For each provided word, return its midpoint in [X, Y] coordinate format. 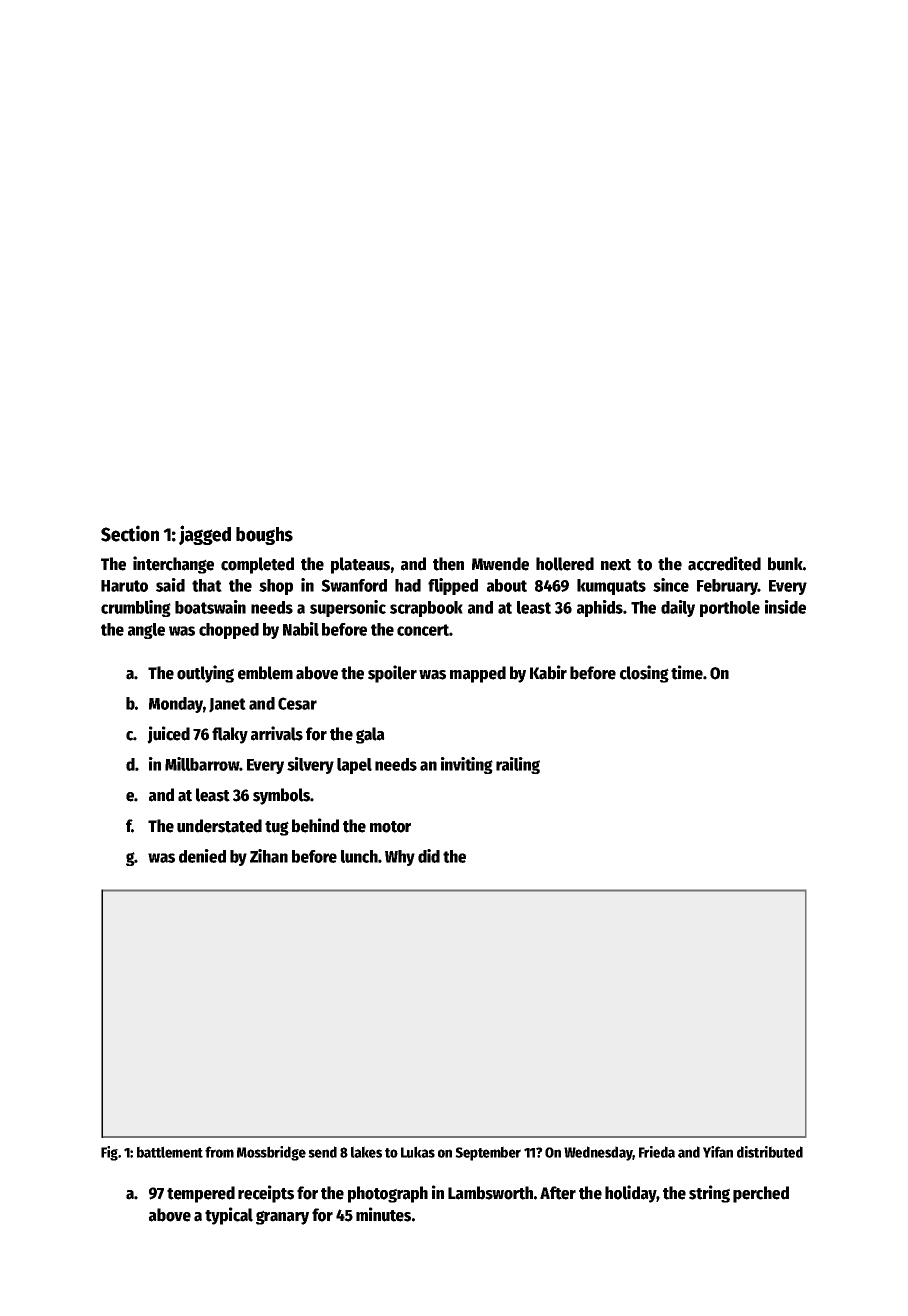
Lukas [418, 1152]
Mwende [500, 564]
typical [229, 1216]
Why [400, 858]
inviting [467, 765]
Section [130, 533]
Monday [176, 705]
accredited [724, 563]
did [429, 856]
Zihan [269, 856]
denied [202, 856]
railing [518, 765]
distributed [770, 1152]
